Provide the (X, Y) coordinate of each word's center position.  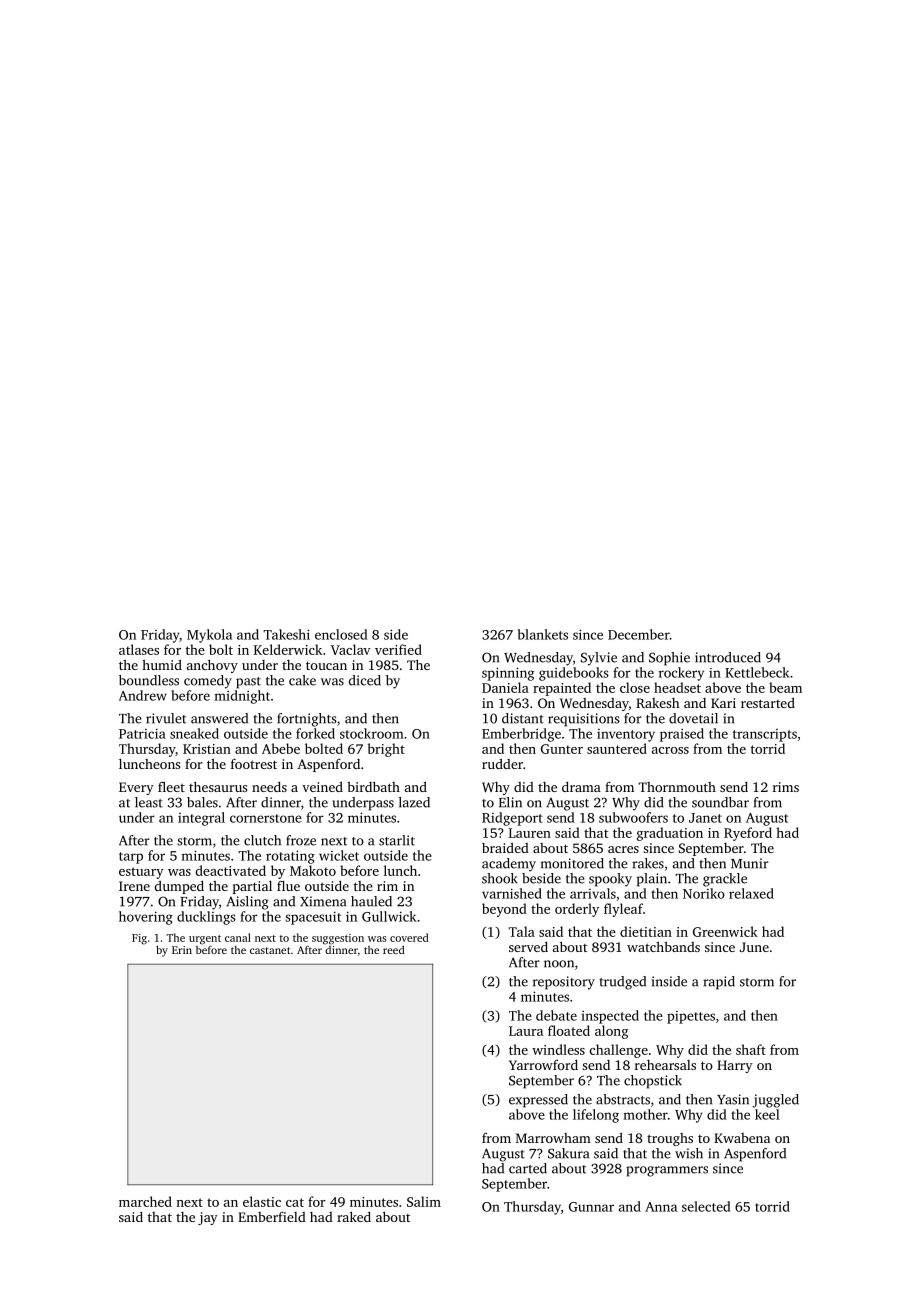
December (639, 634)
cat (295, 1202)
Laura (526, 1031)
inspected (610, 1017)
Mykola (209, 636)
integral (201, 819)
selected (706, 1206)
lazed (414, 802)
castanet (270, 950)
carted (528, 1168)
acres (623, 849)
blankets (543, 634)
